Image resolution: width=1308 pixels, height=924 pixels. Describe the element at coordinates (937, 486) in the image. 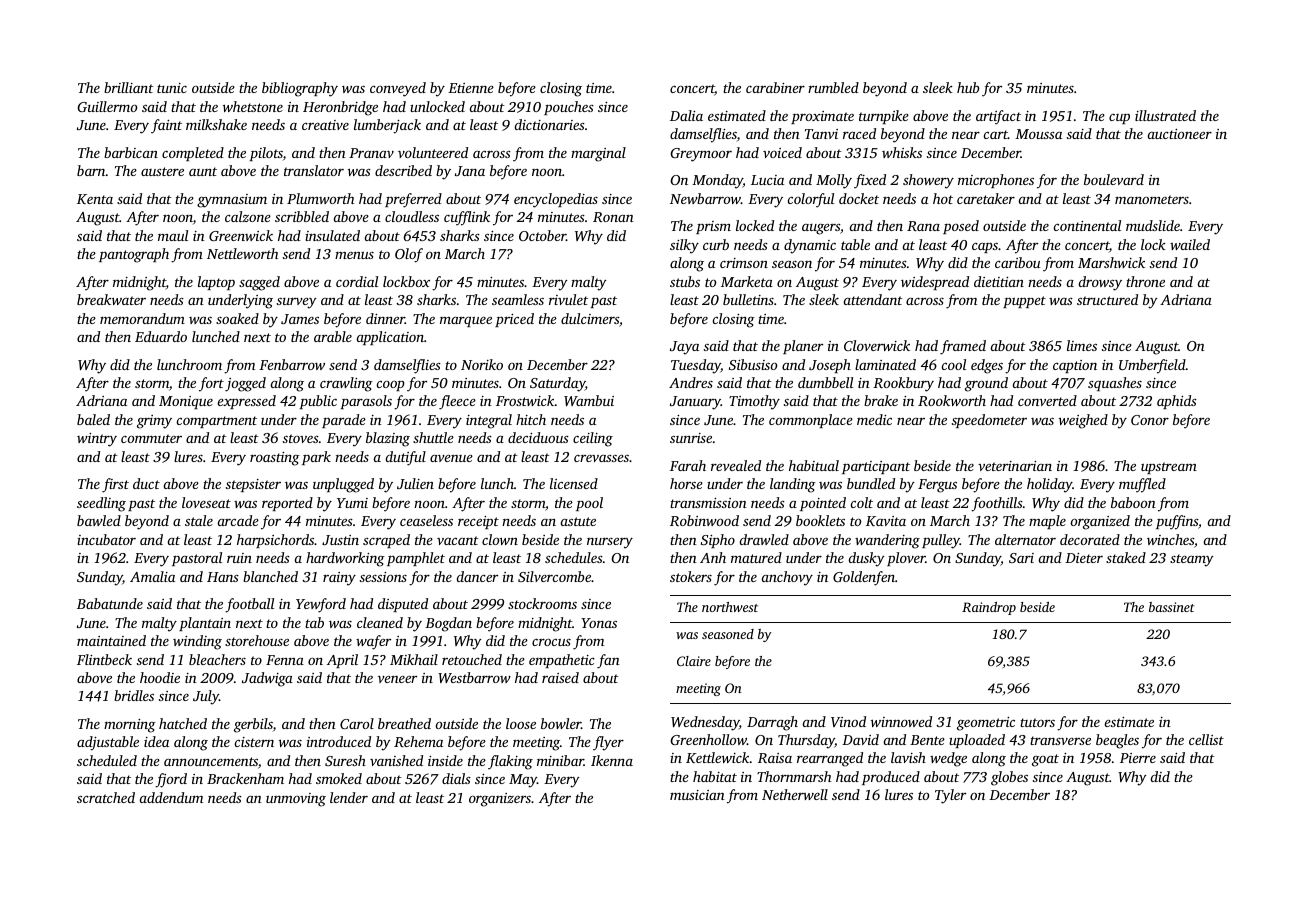

I see `Fergus` at that location.
